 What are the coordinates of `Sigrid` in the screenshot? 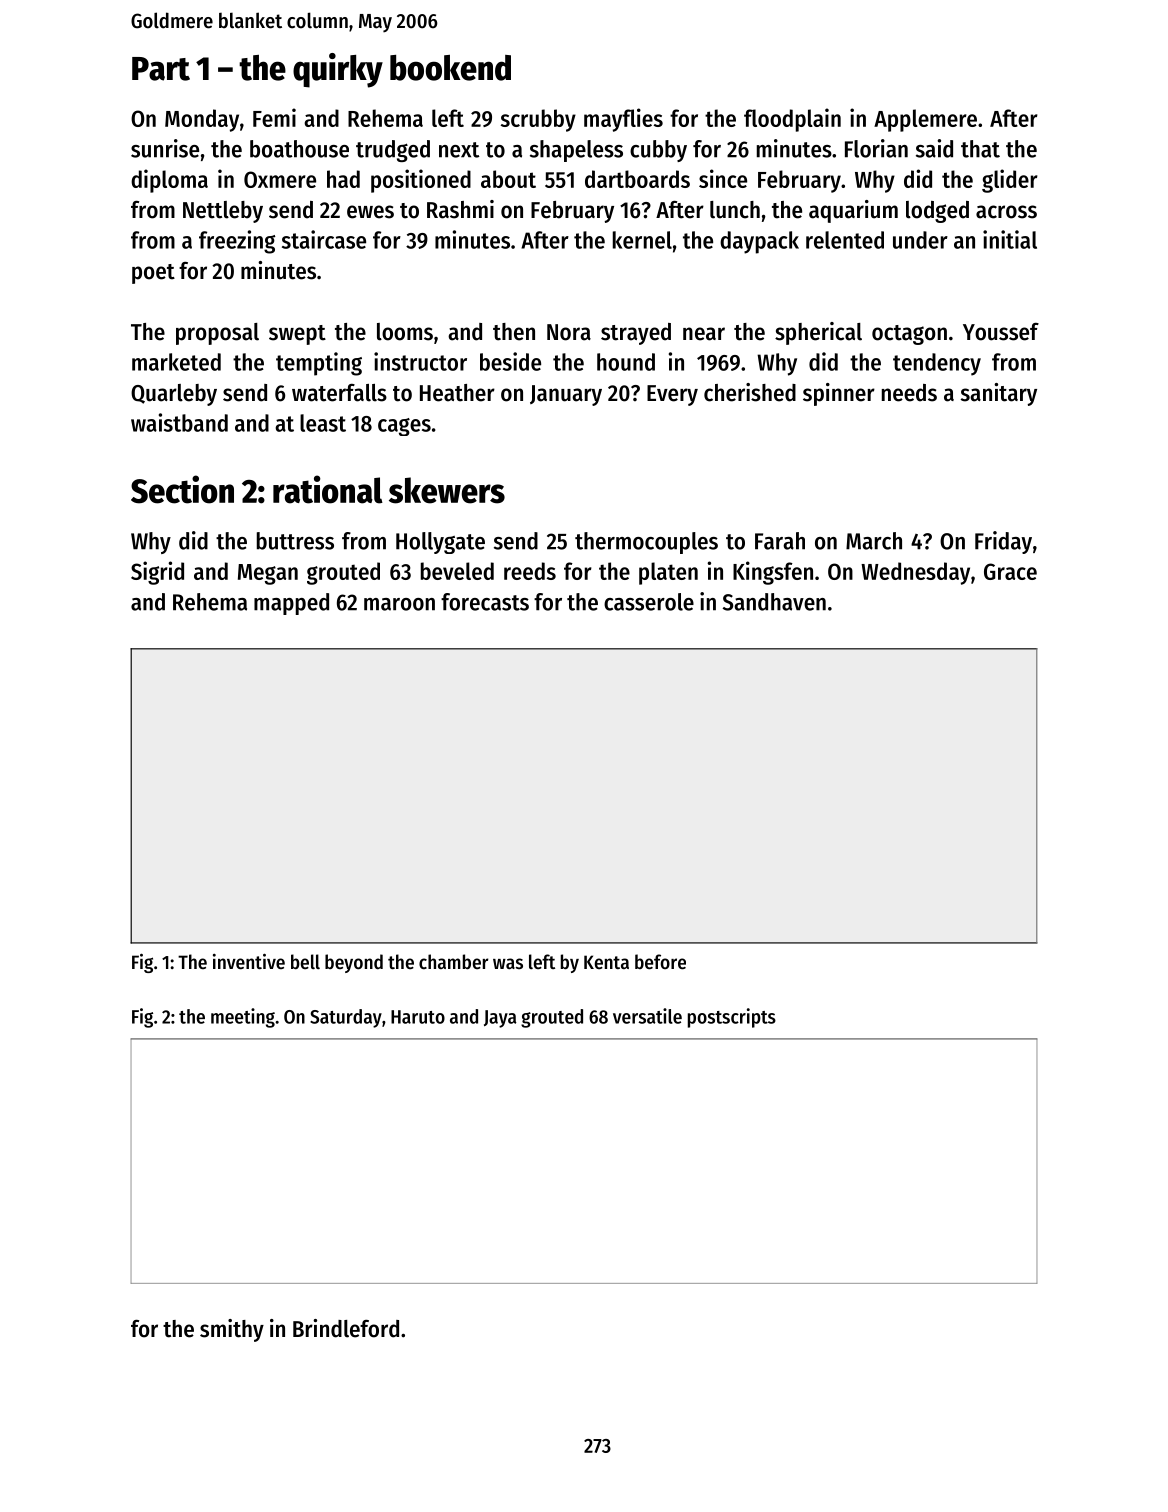 It's located at (157, 573).
